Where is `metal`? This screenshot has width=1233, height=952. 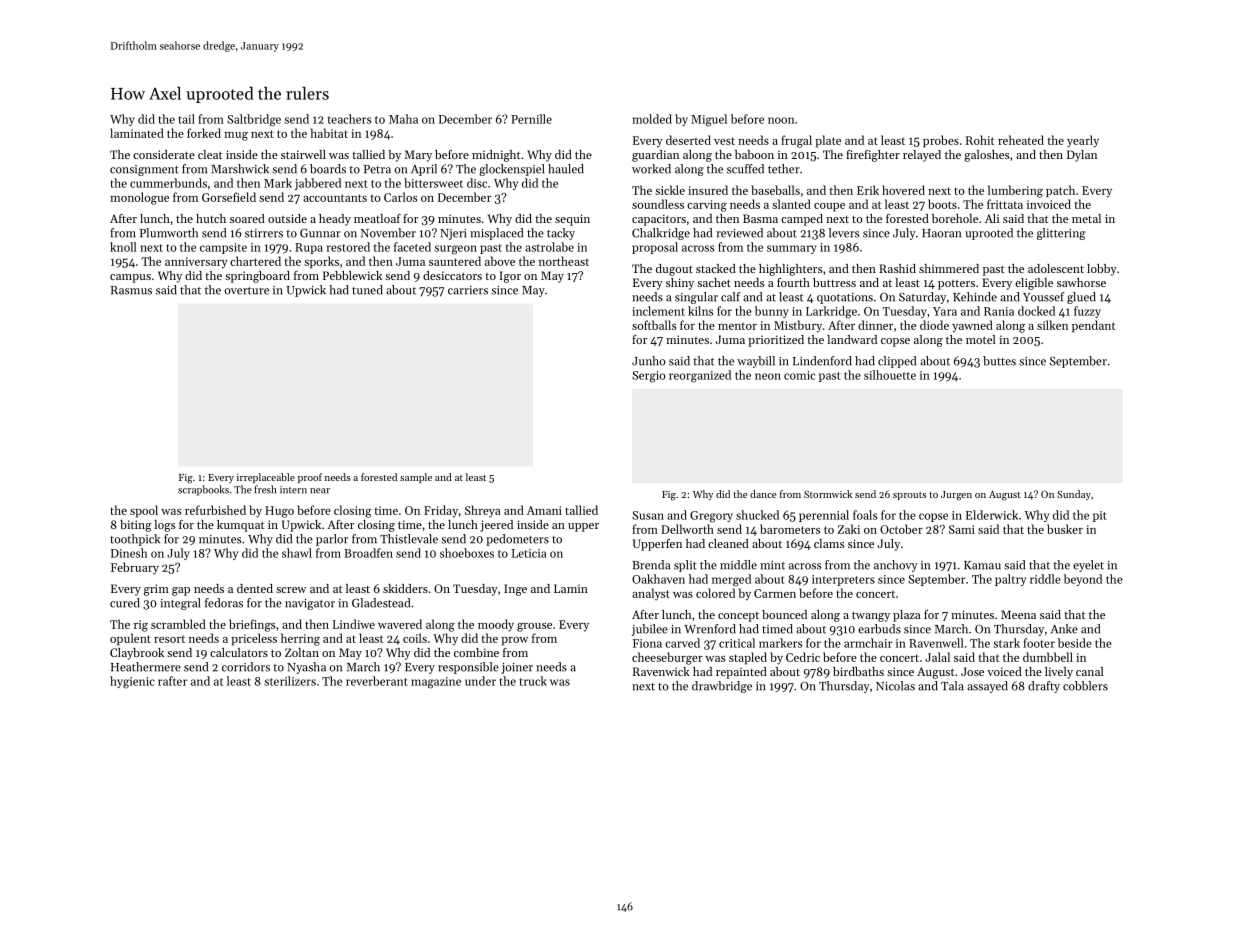
metal is located at coordinates (1086, 218).
